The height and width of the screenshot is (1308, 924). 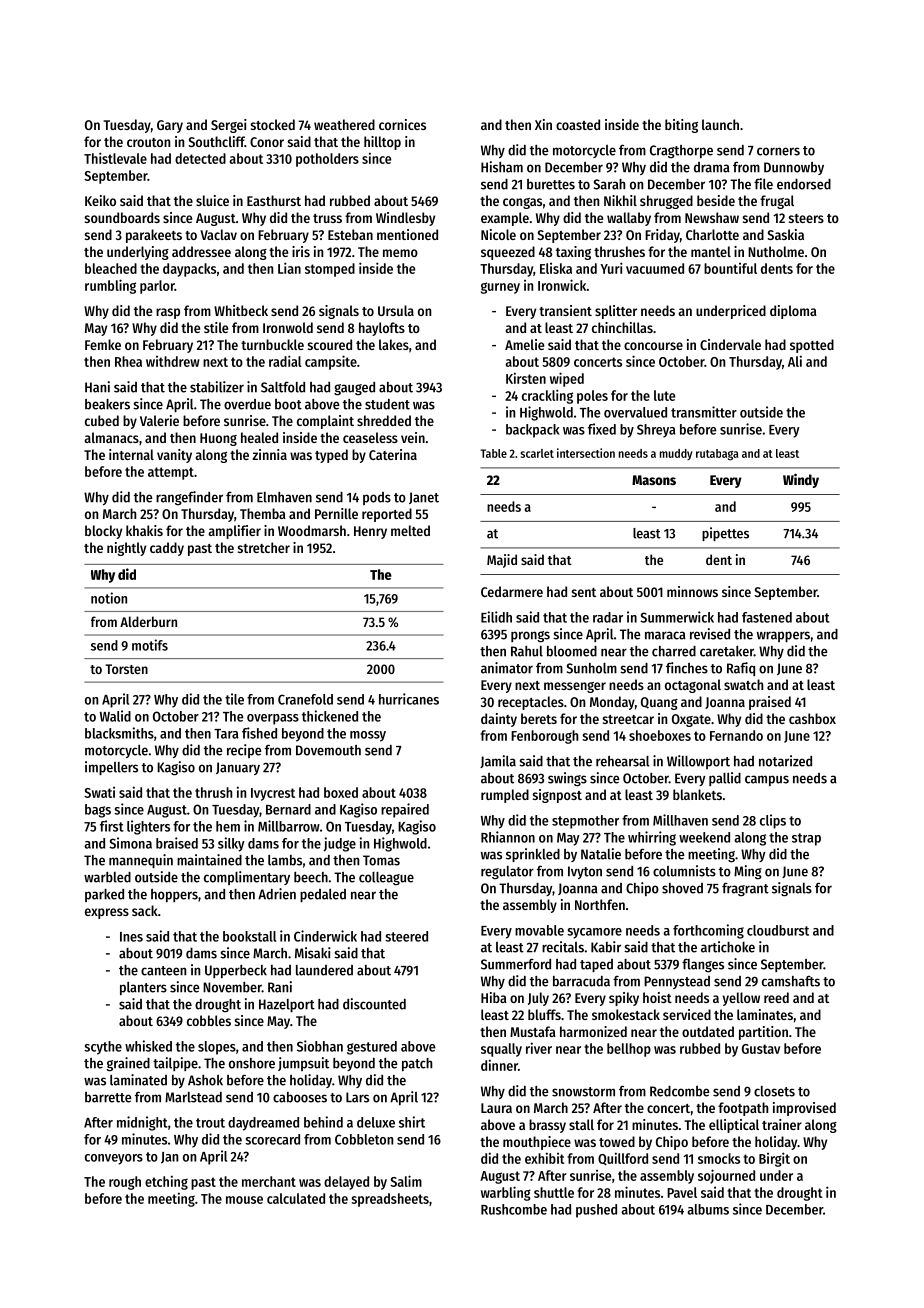 What do you see at coordinates (111, 268) in the screenshot?
I see `bleached` at bounding box center [111, 268].
